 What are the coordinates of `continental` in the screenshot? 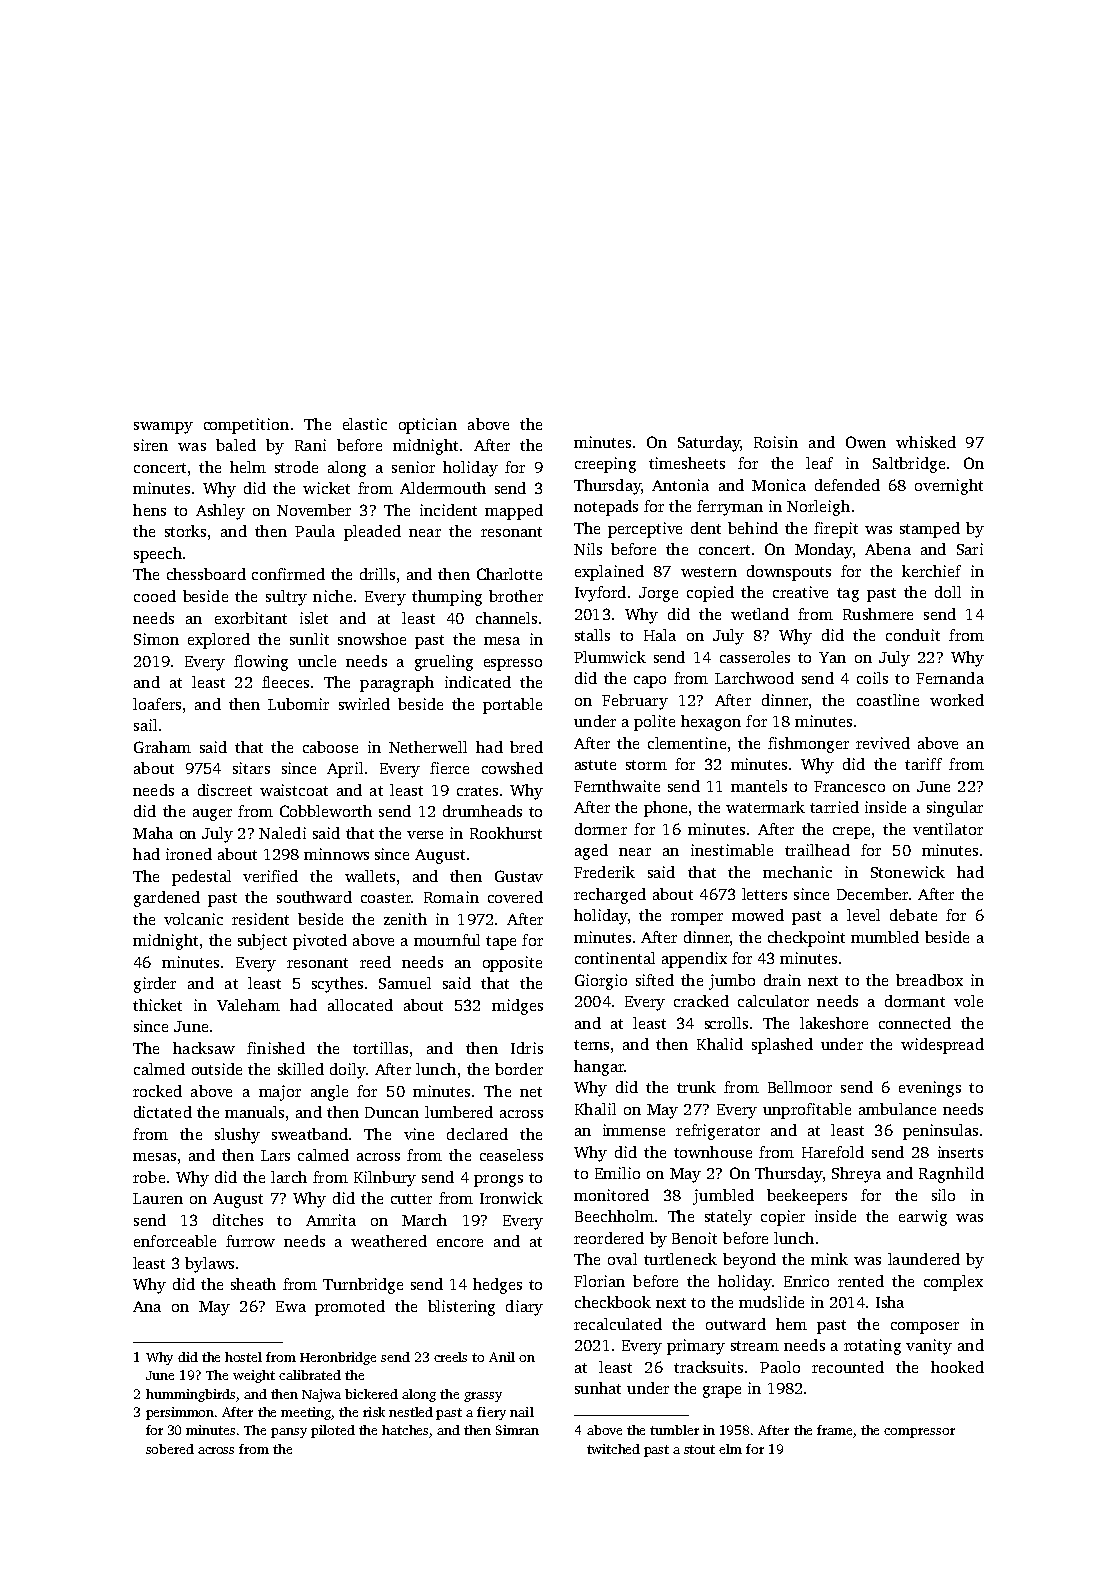 It's located at (615, 958).
